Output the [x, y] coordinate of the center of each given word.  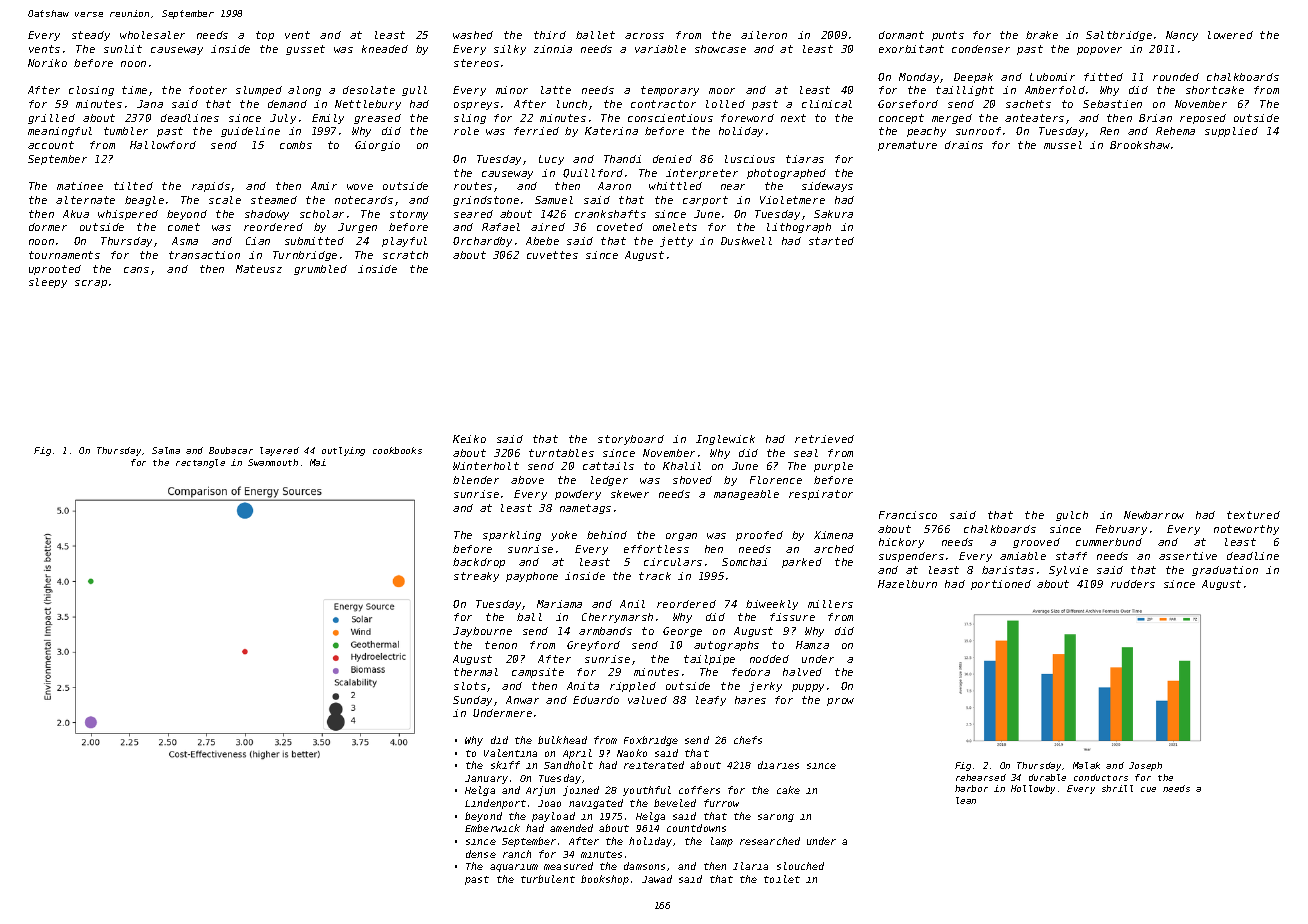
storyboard [631, 440]
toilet [782, 879]
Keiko [469, 439]
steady [91, 36]
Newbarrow [1154, 515]
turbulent [548, 879]
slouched [800, 866]
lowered [1230, 35]
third [550, 35]
